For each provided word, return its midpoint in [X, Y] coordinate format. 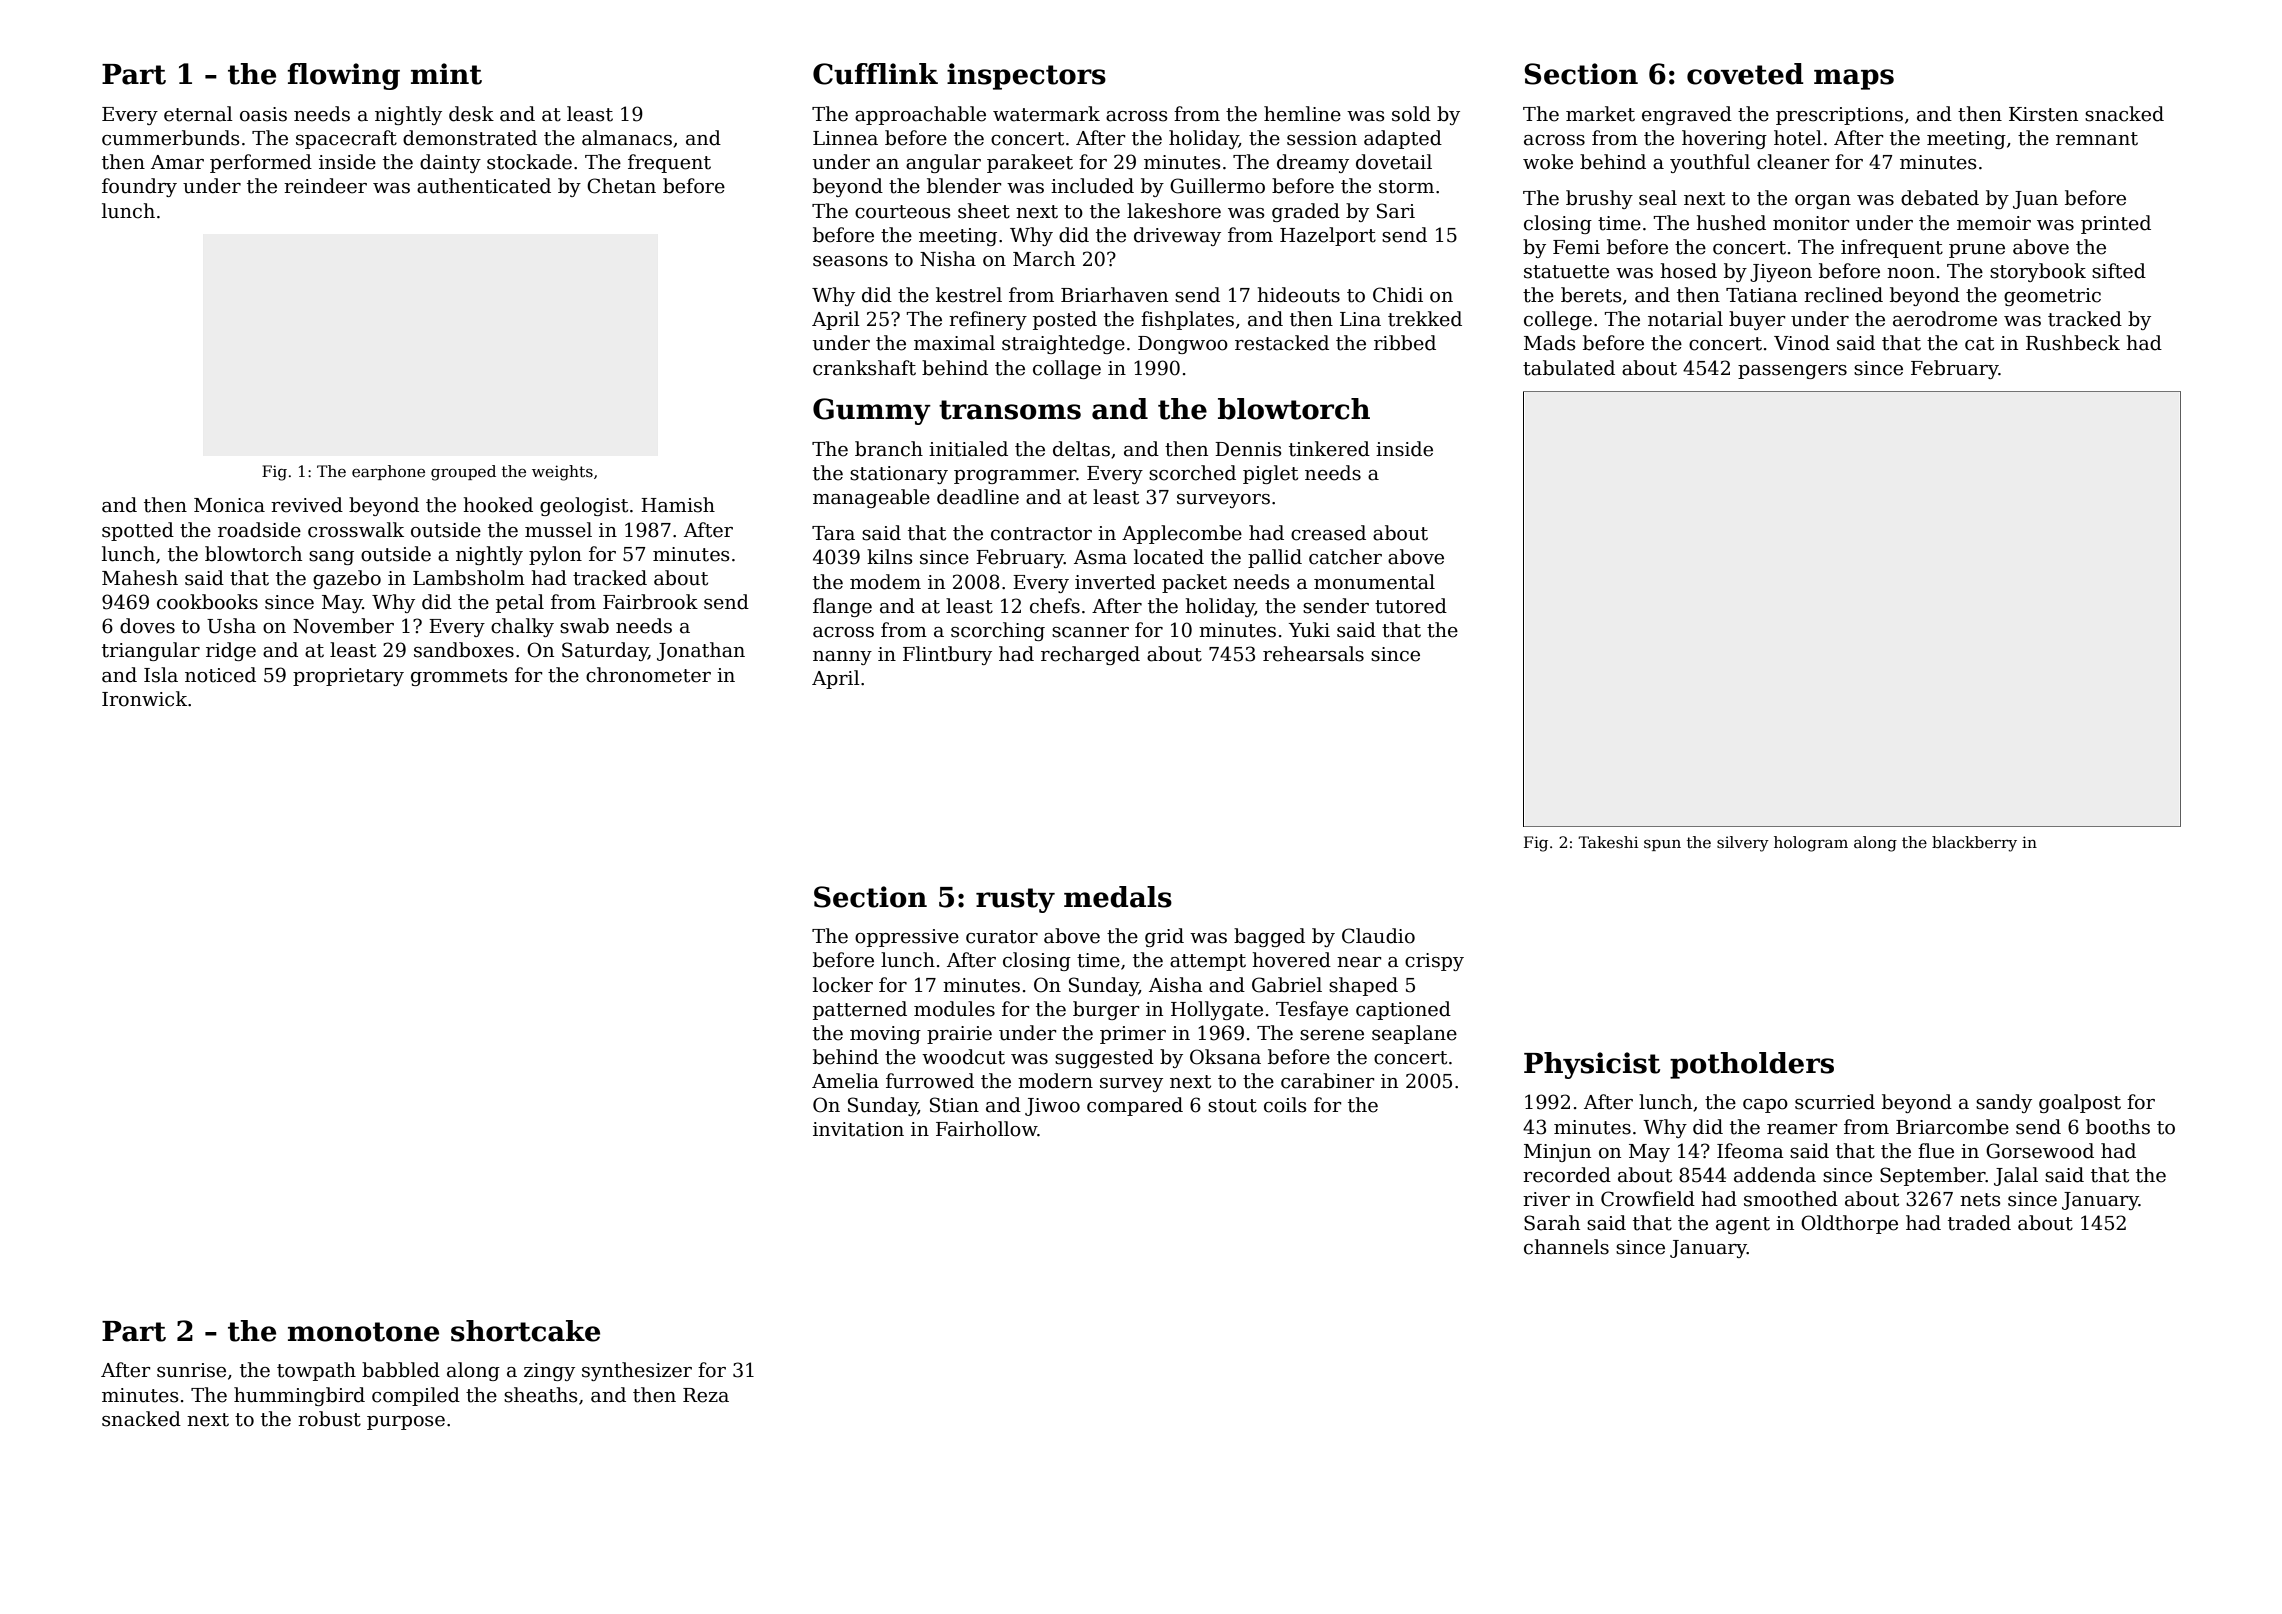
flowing [343, 76]
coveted [1745, 74]
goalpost [2080, 1103]
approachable [920, 115]
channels [1566, 1247]
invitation [858, 1129]
